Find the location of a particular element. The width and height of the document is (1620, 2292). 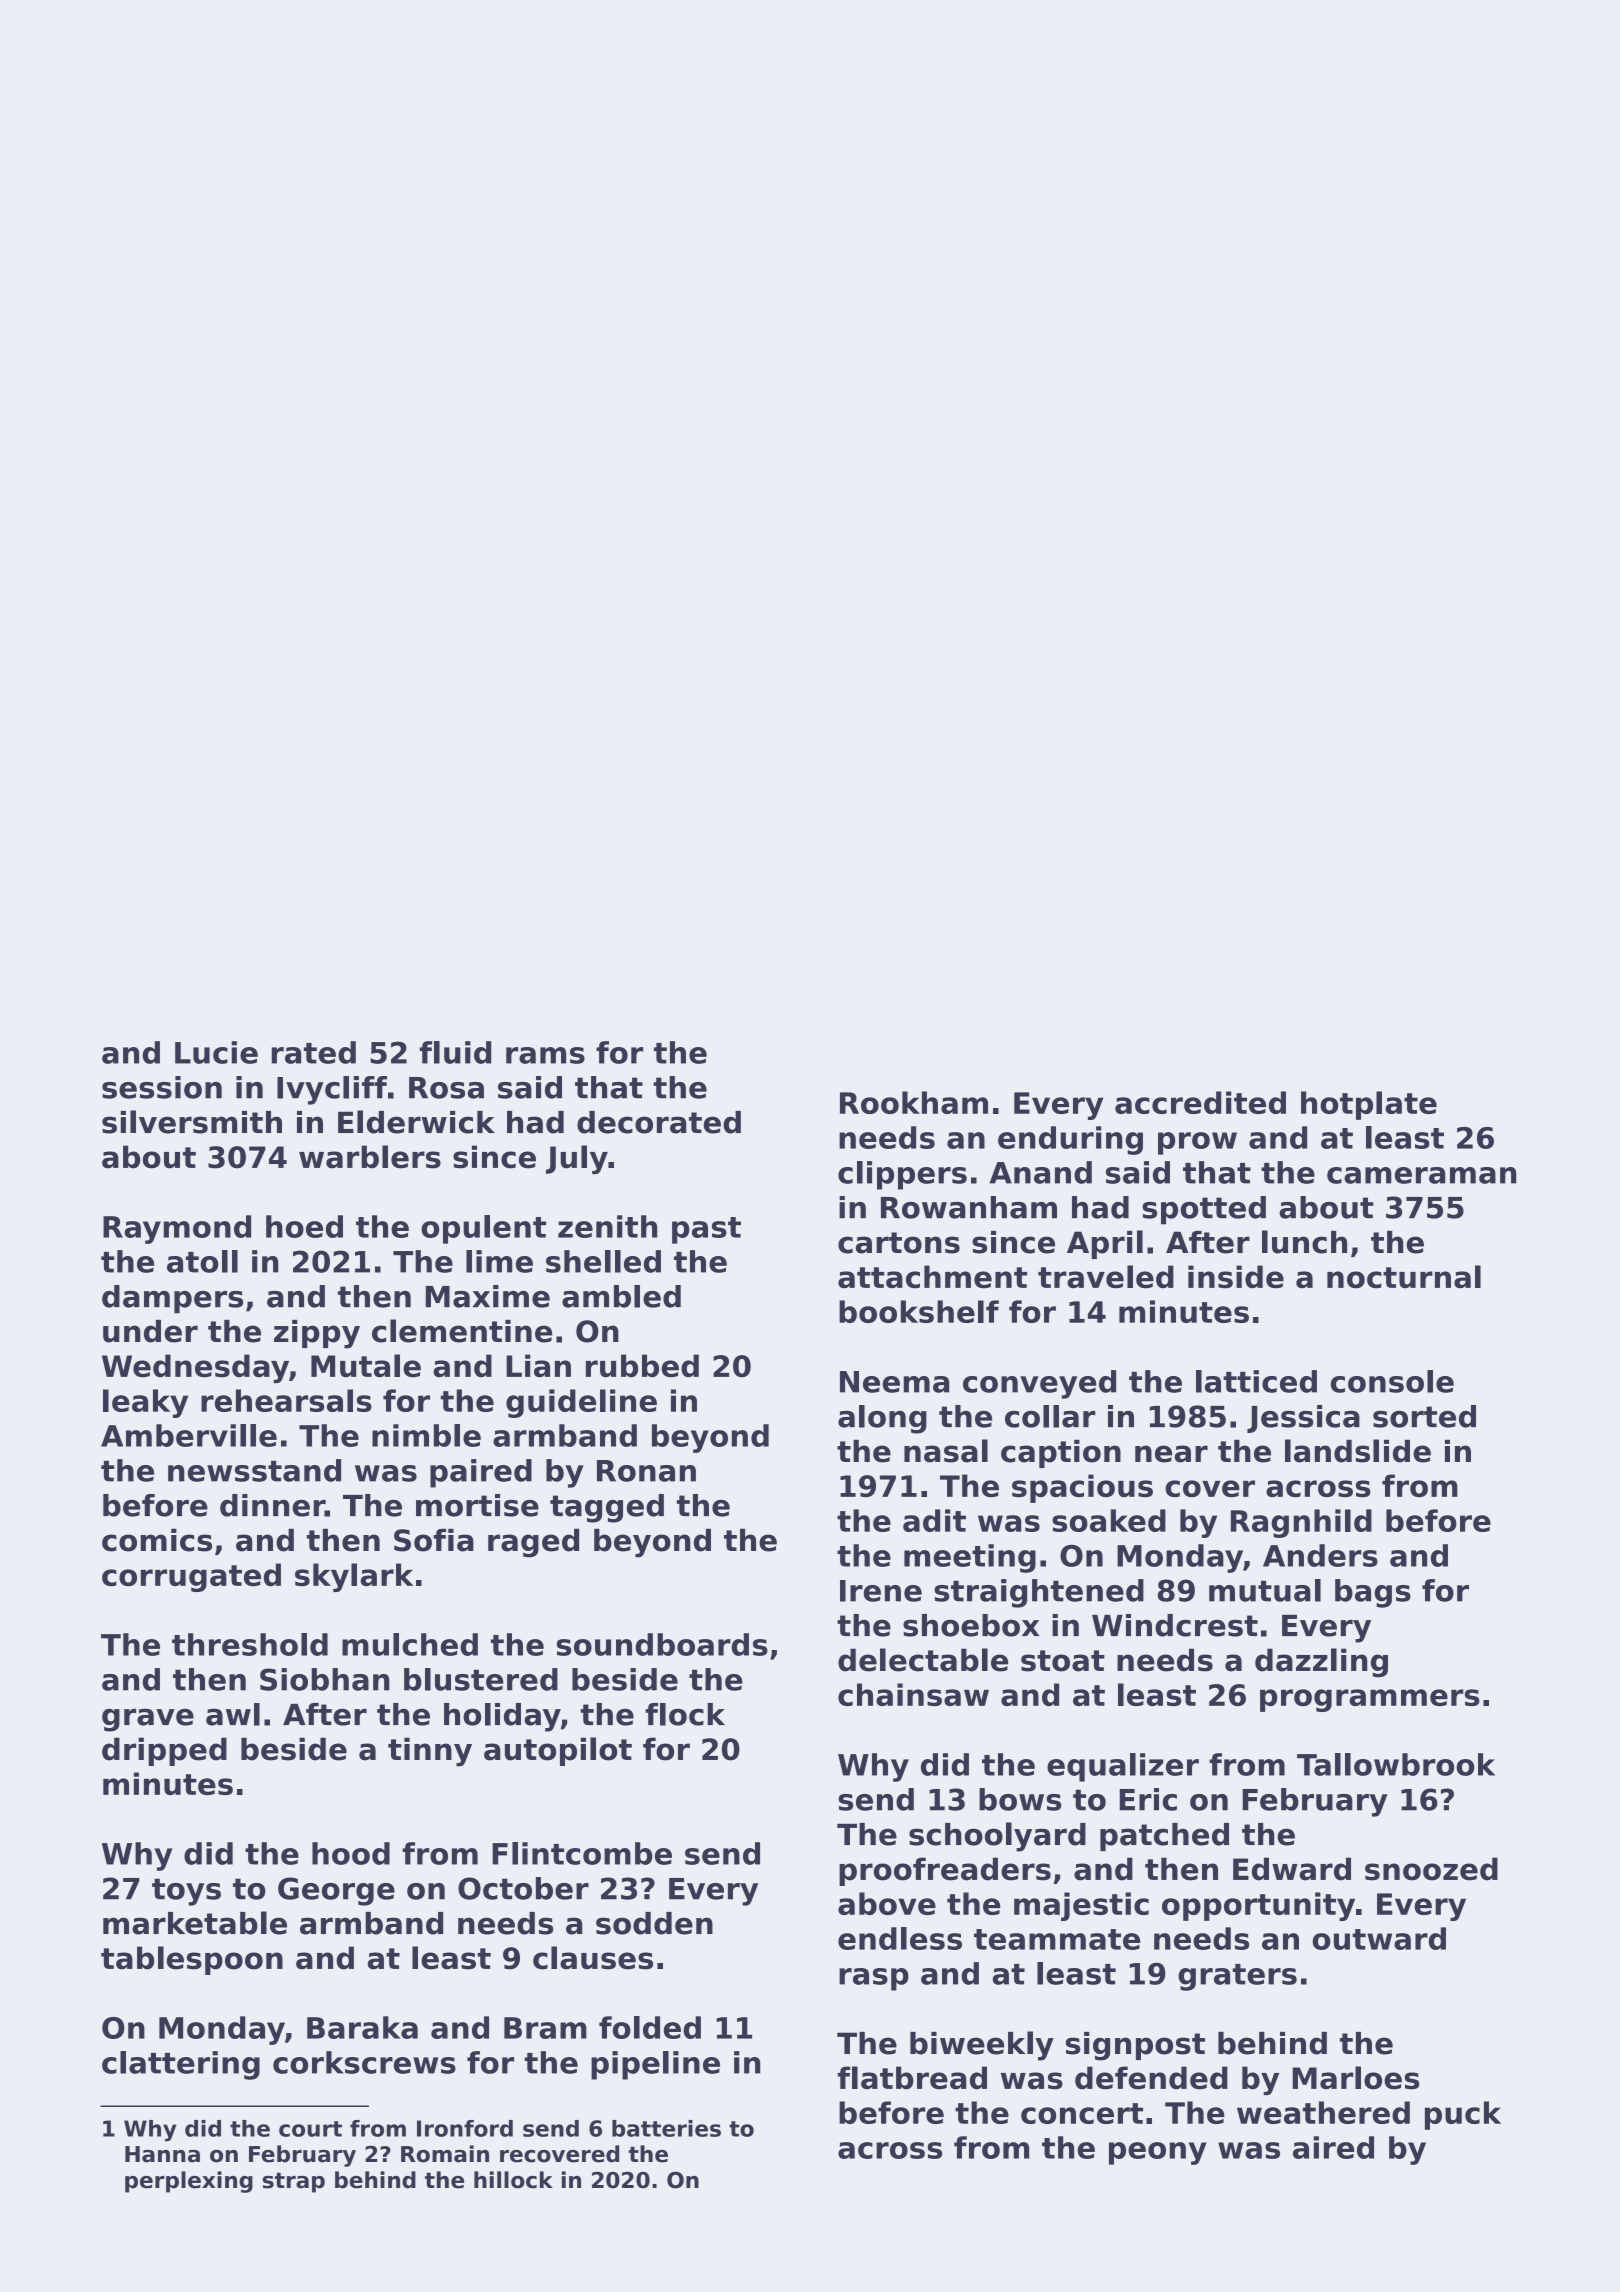

accredited is located at coordinates (1200, 1102).
